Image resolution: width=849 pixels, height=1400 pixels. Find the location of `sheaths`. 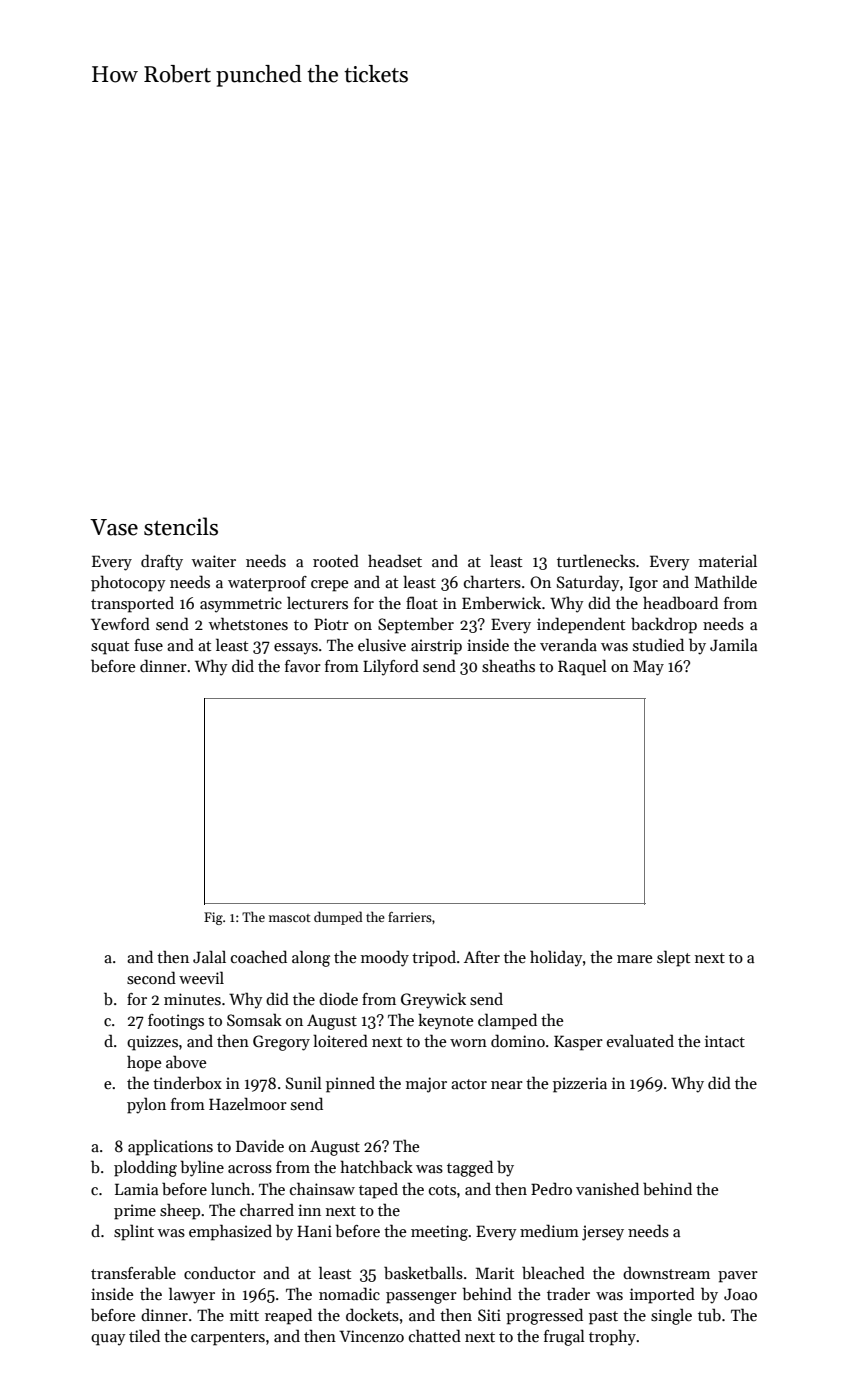

sheaths is located at coordinates (508, 666).
